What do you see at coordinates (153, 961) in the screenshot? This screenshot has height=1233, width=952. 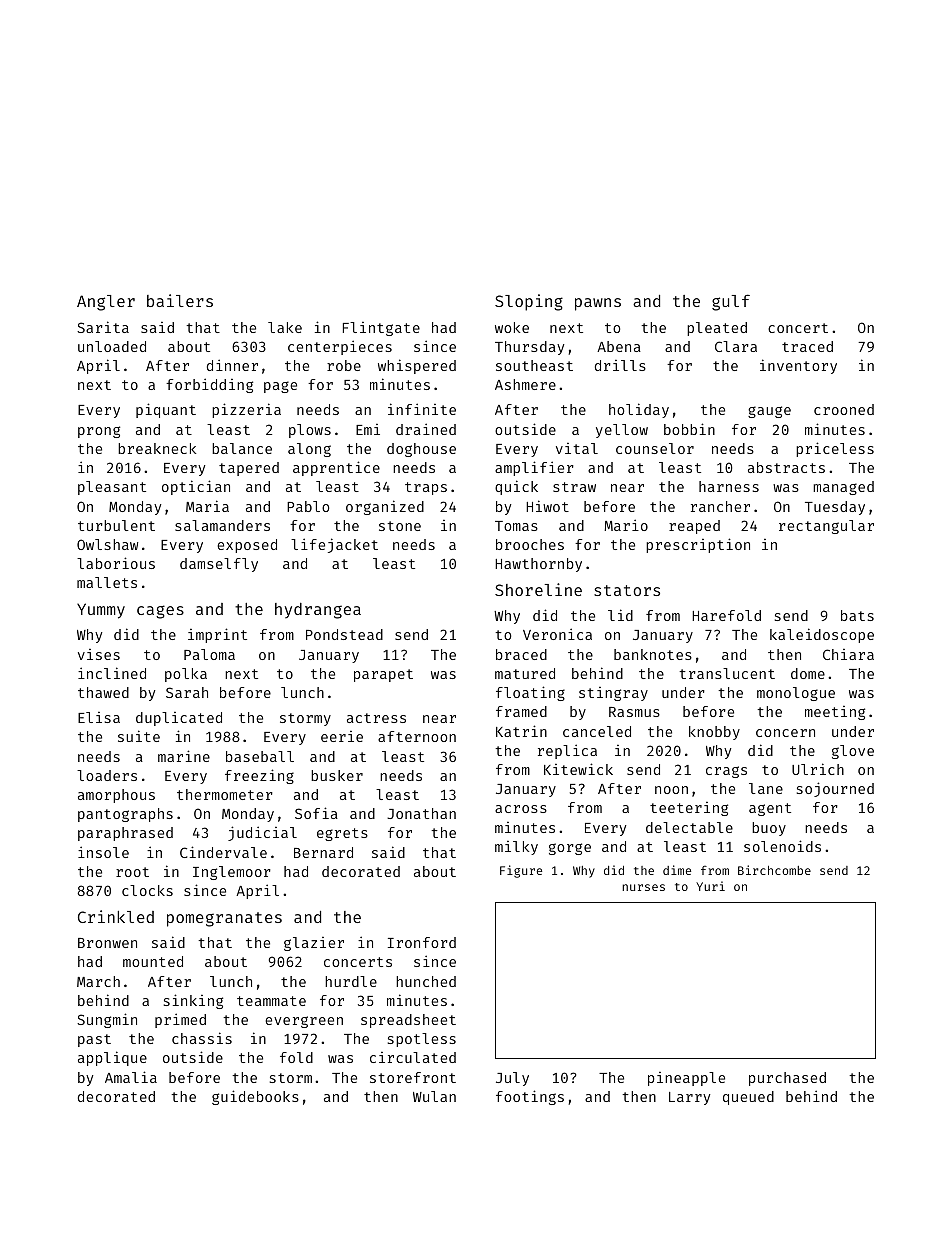 I see `mounted` at bounding box center [153, 961].
